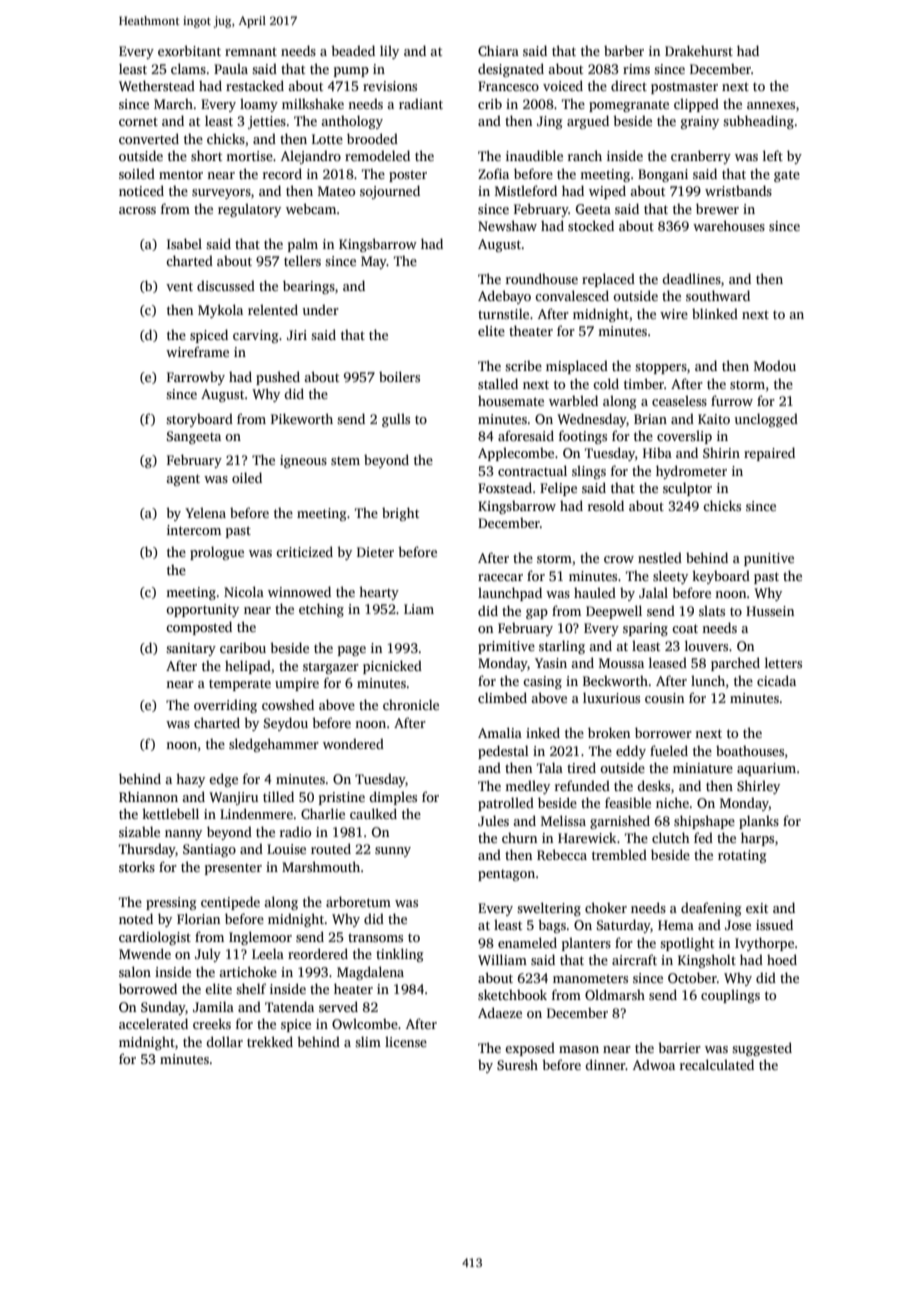  I want to click on dollar, so click(225, 1041).
